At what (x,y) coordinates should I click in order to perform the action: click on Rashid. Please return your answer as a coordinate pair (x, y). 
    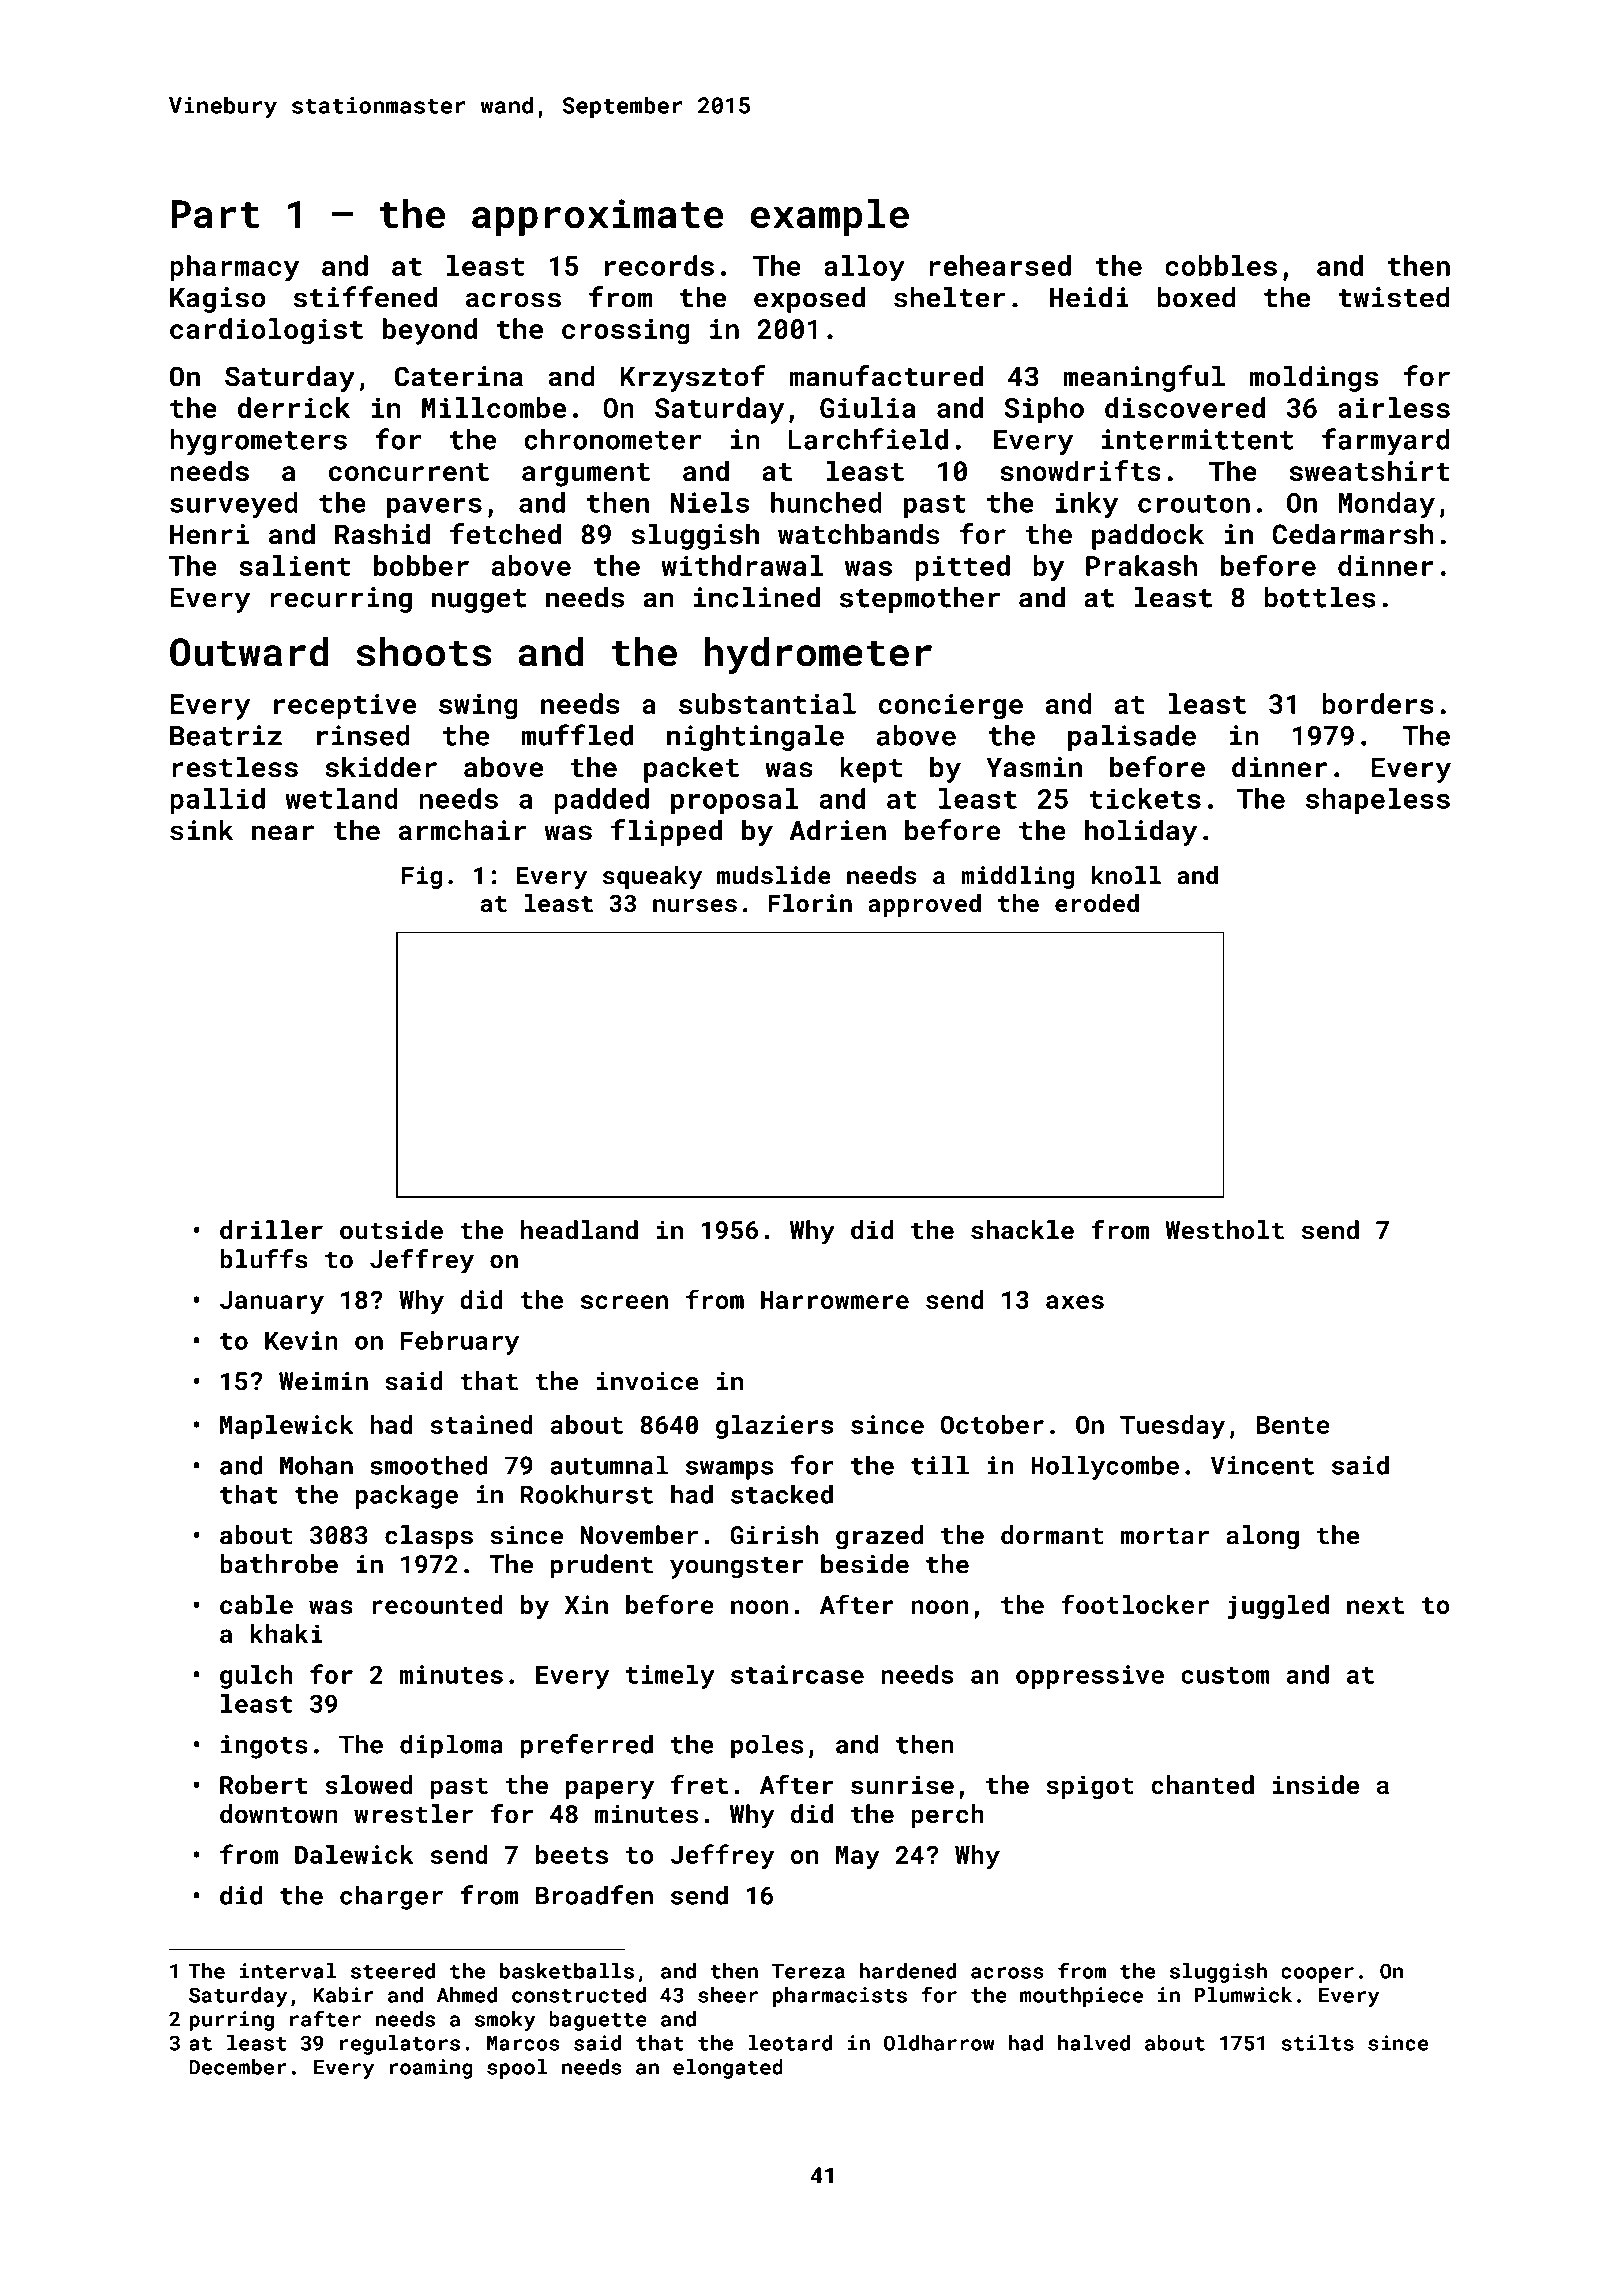
    Looking at the image, I should click on (382, 534).
